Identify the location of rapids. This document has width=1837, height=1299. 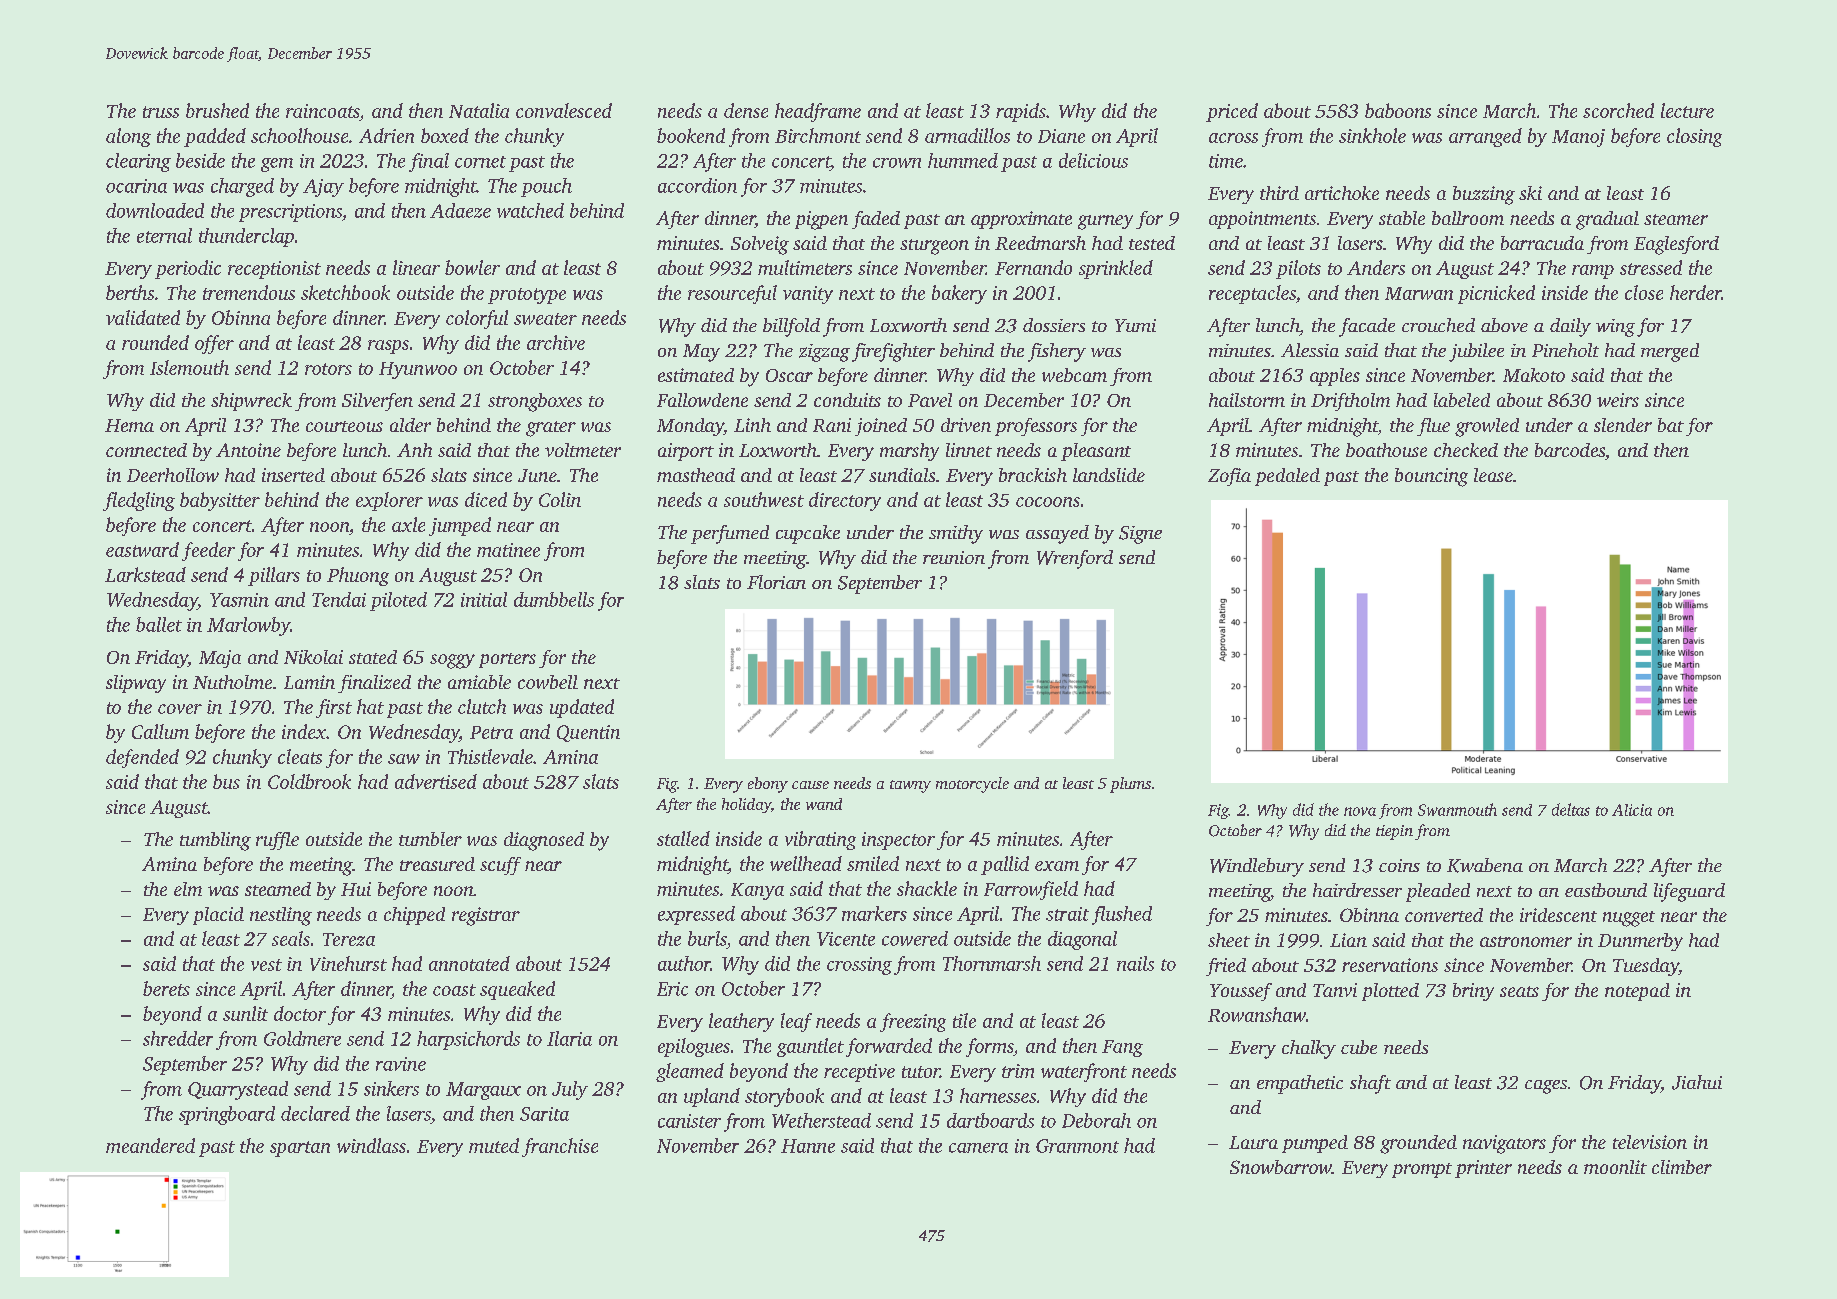
(1021, 112).
